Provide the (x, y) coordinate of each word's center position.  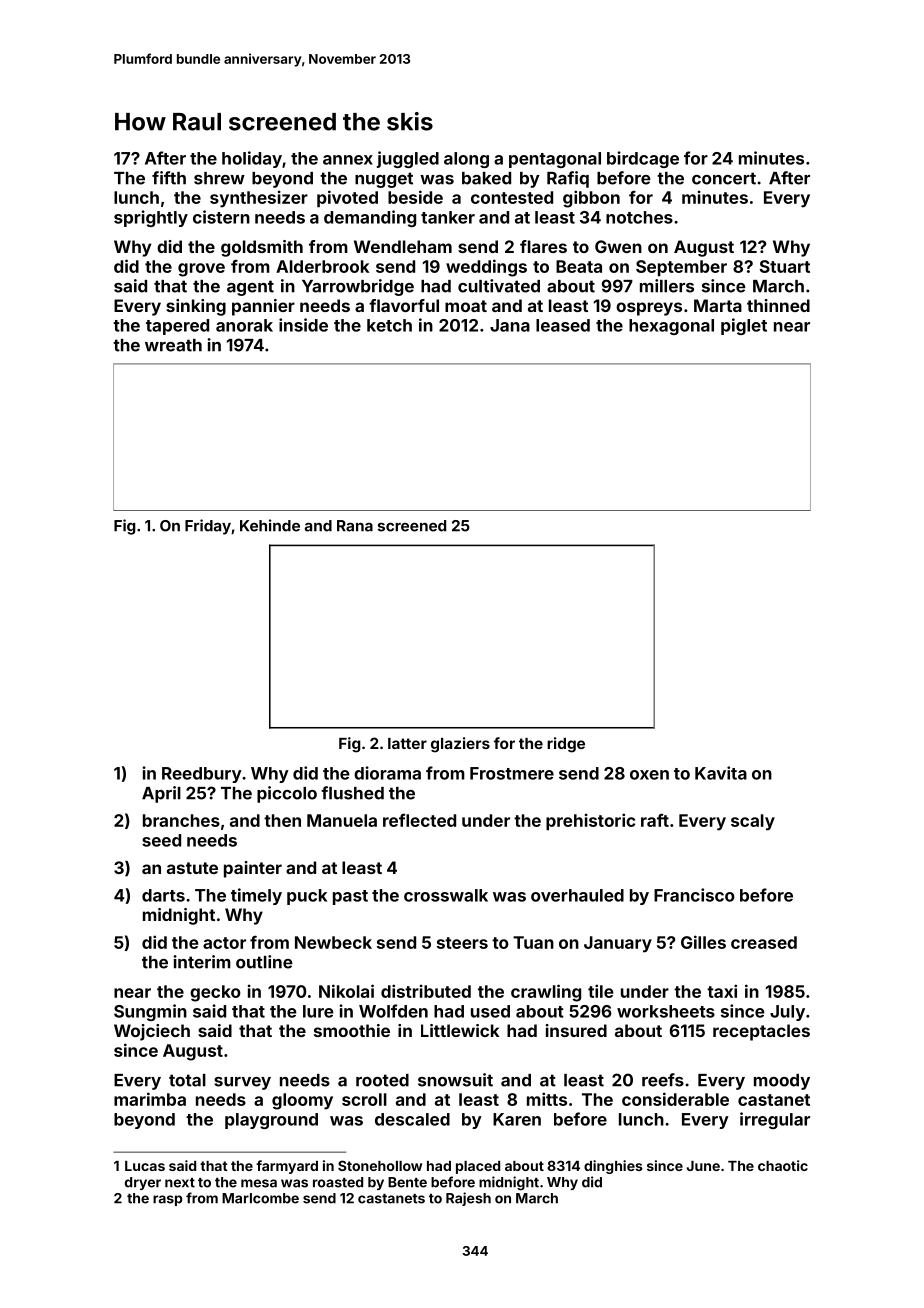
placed (478, 1167)
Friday (208, 527)
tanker (448, 217)
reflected (419, 820)
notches (639, 217)
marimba (150, 1099)
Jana (510, 325)
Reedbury (202, 775)
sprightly (151, 218)
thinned (778, 305)
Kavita (721, 773)
